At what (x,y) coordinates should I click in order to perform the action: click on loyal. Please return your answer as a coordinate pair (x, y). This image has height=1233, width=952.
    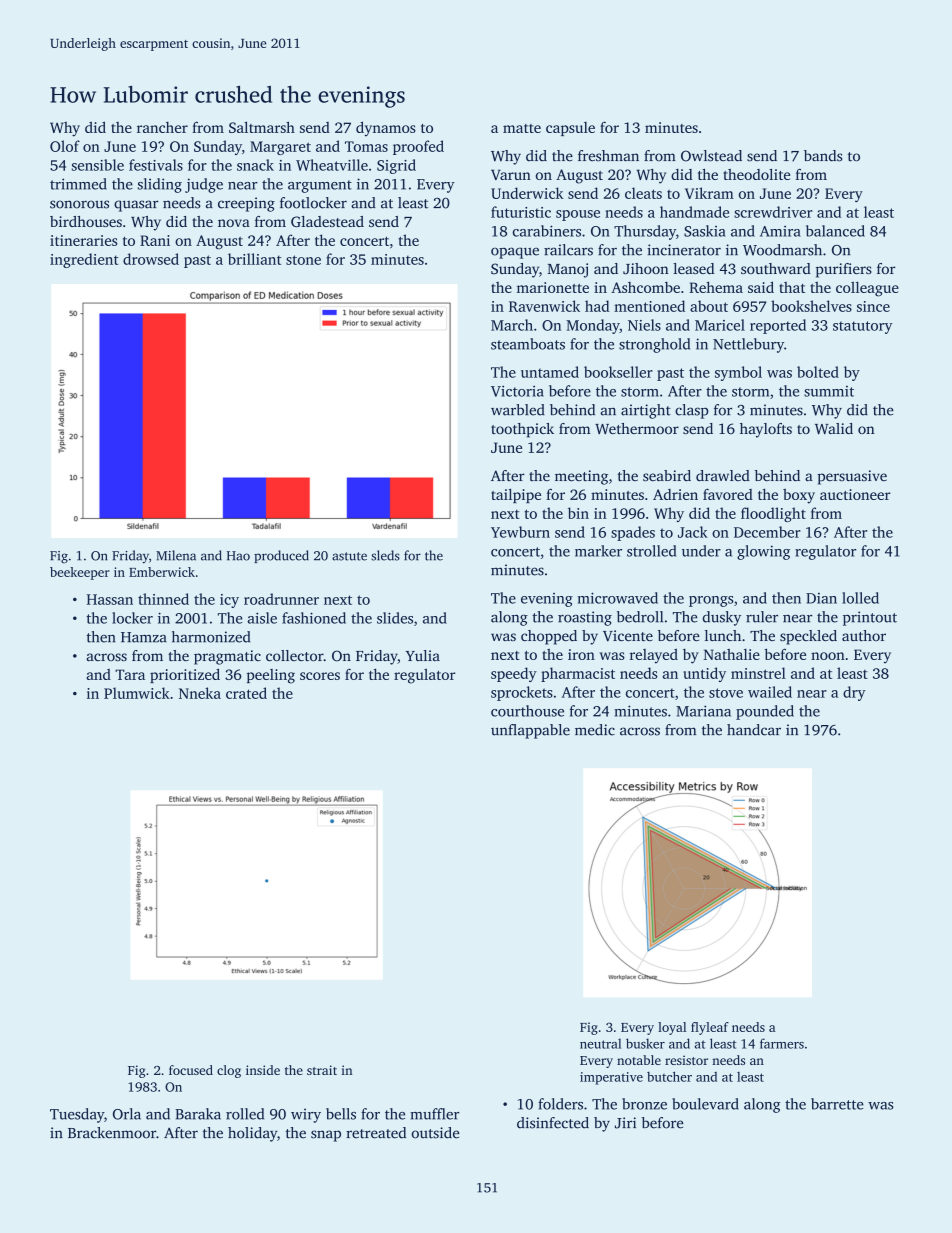
    Looking at the image, I should click on (672, 1028).
